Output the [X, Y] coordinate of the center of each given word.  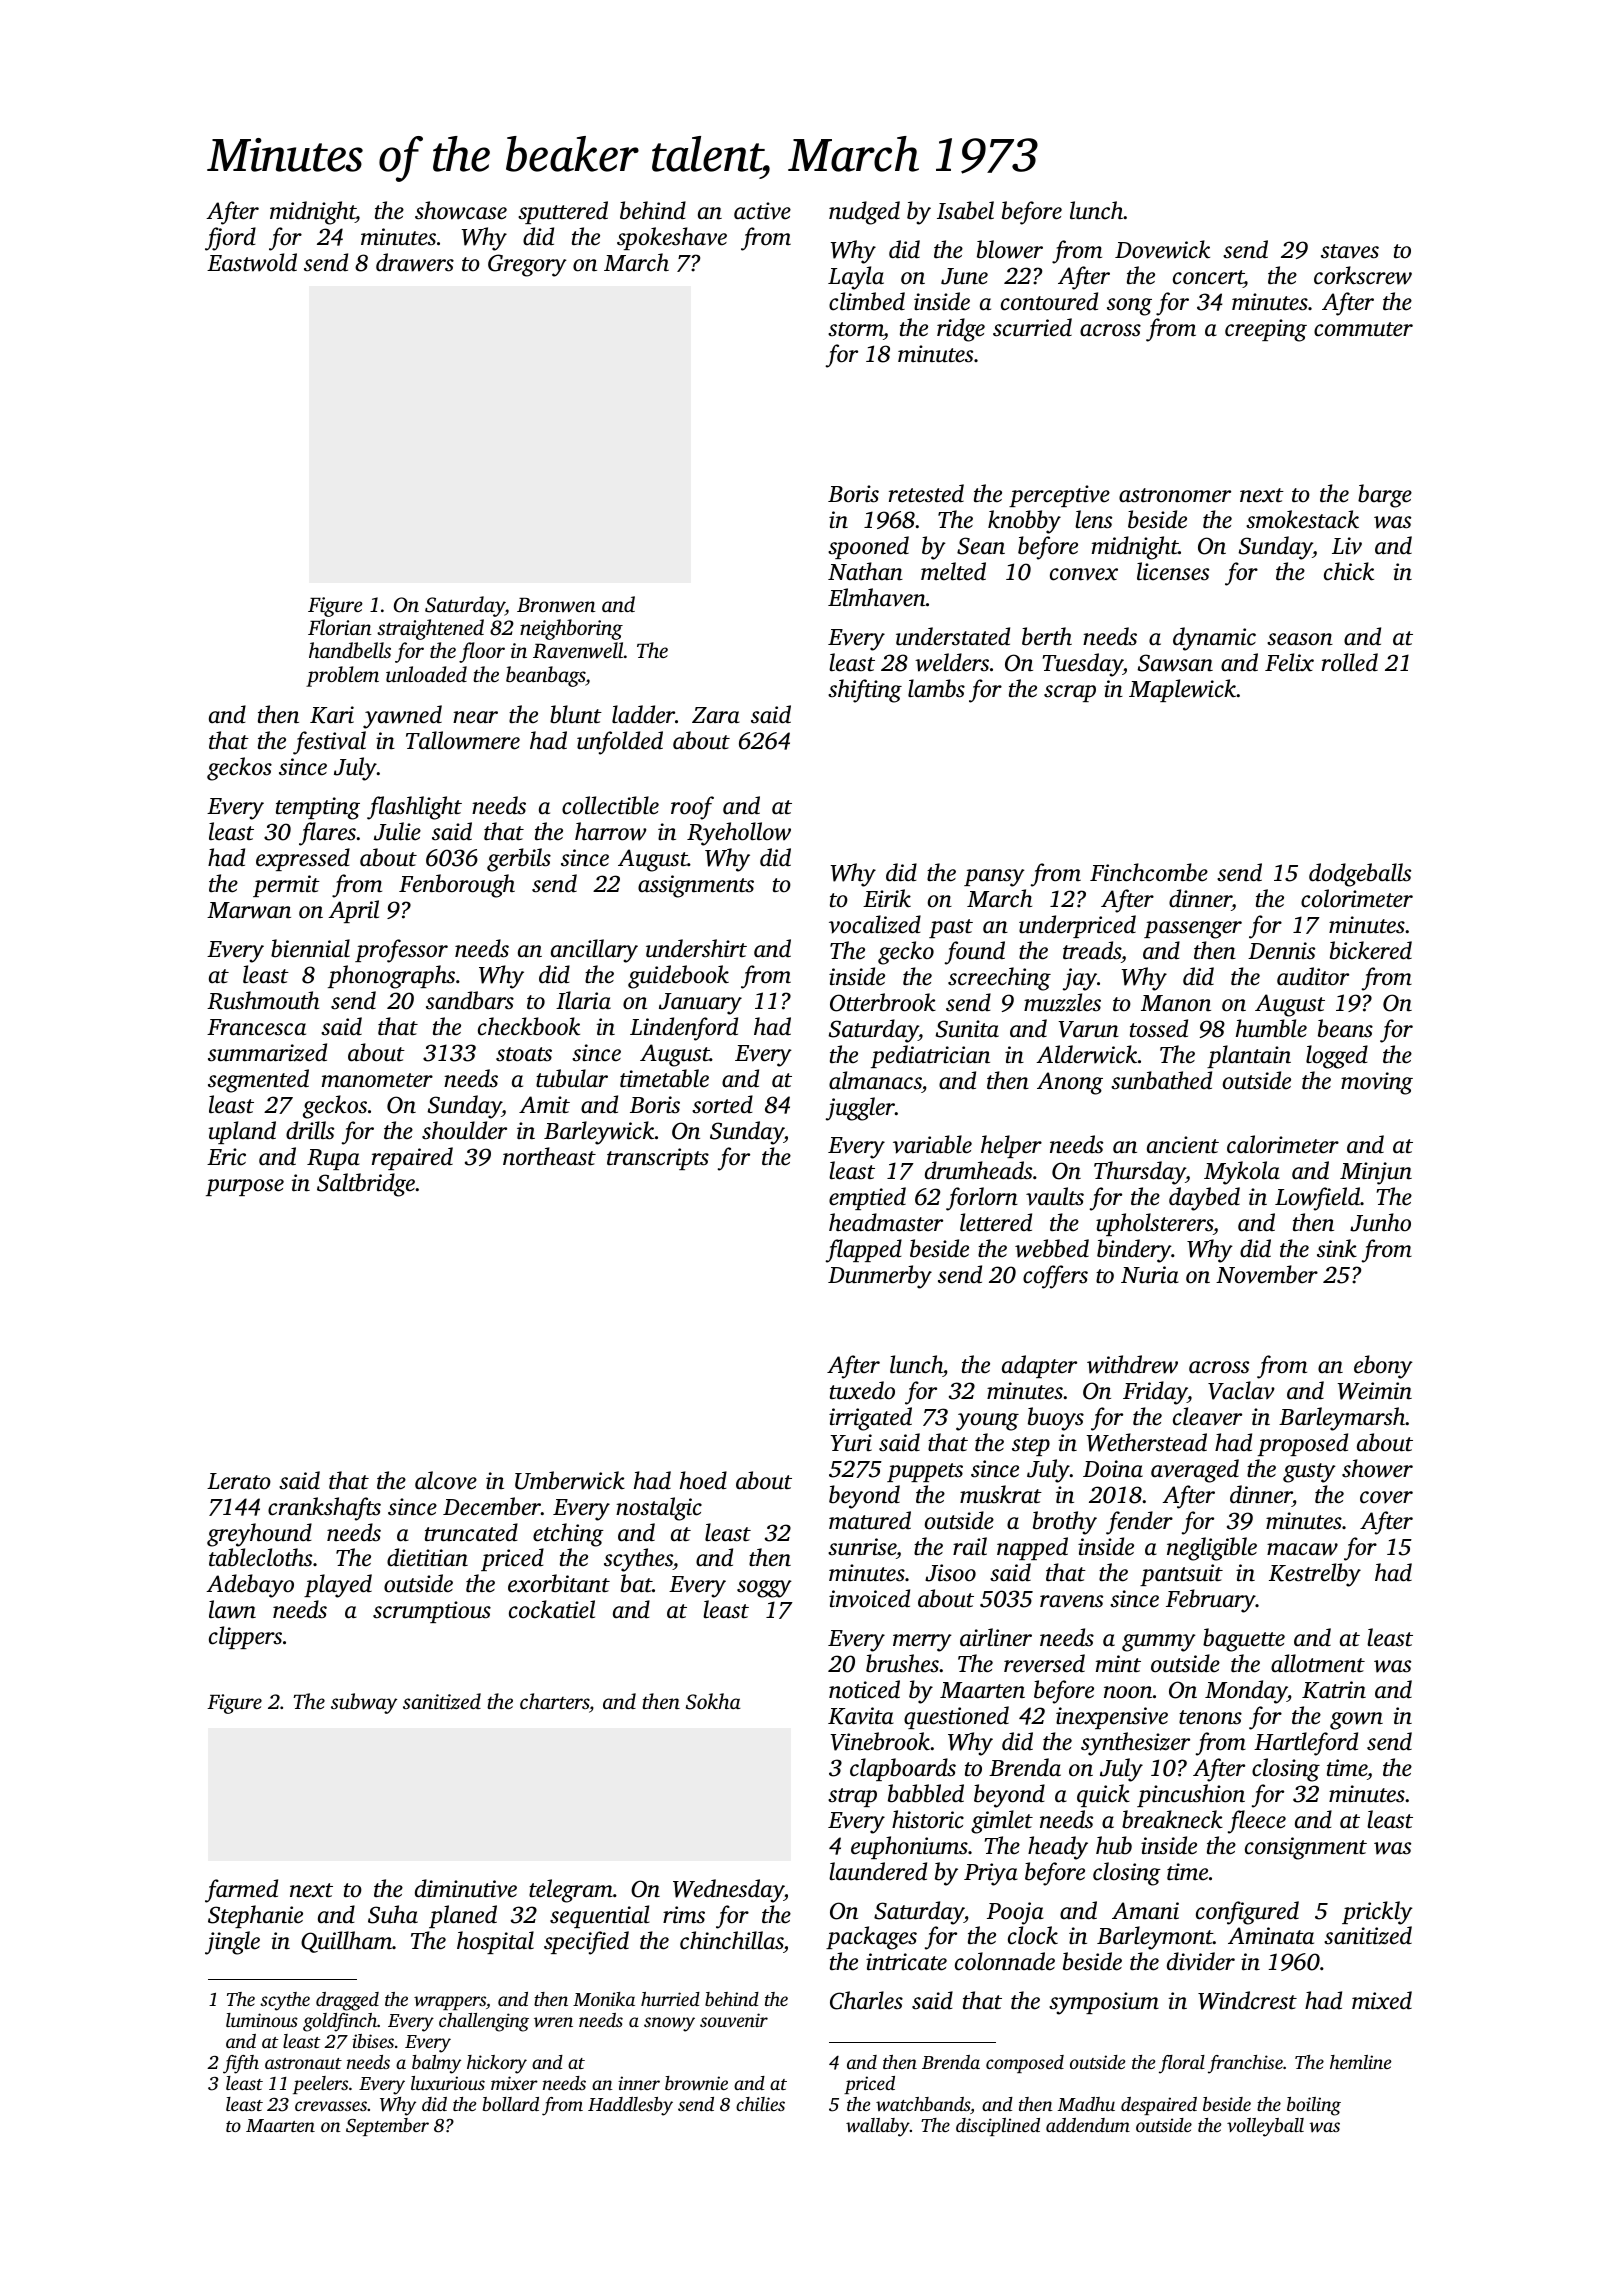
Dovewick [1162, 249]
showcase [461, 210]
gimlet [1002, 1822]
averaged [1195, 1471]
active [762, 211]
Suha [393, 1914]
